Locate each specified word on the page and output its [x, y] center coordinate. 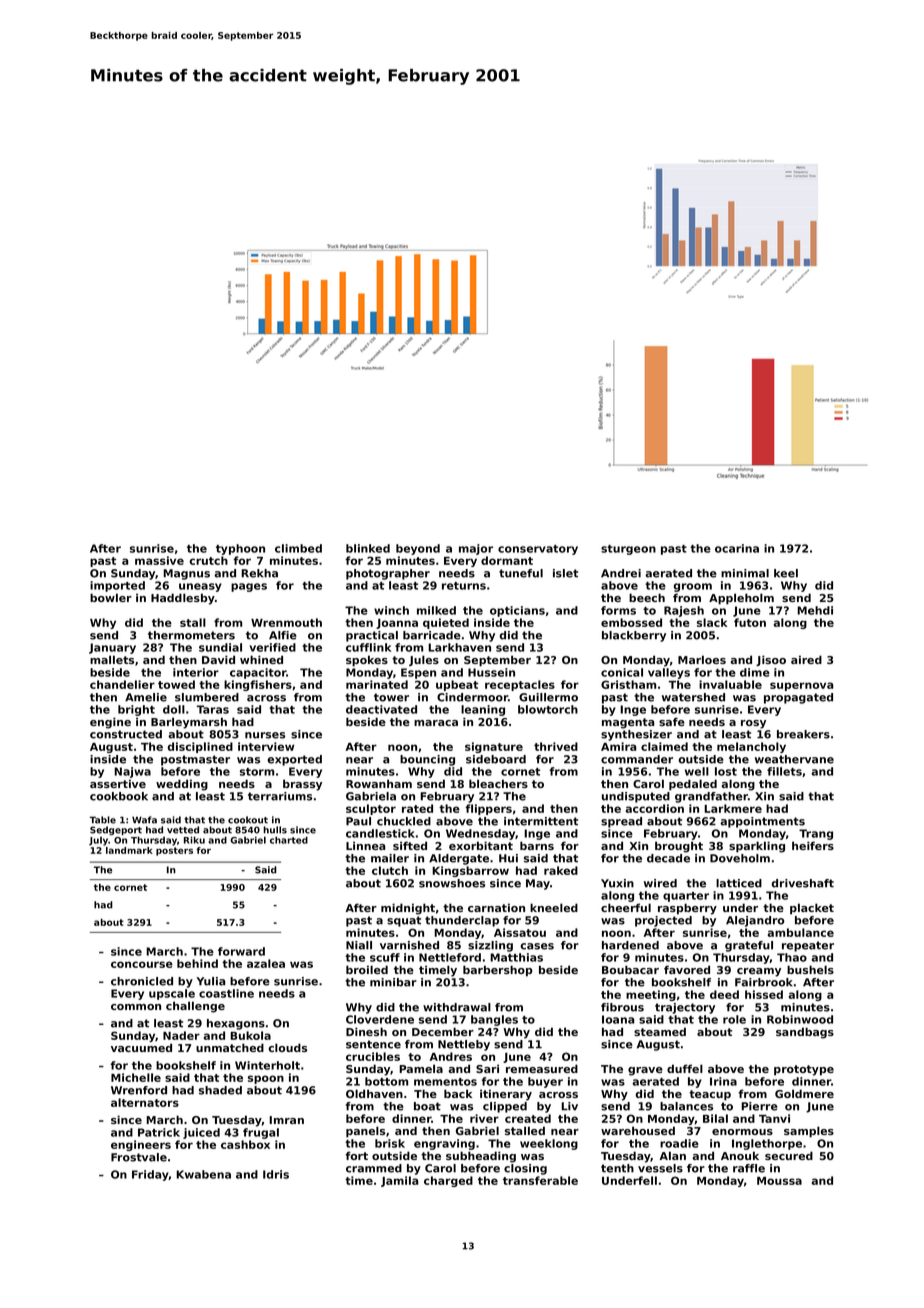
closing [525, 1169]
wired [660, 883]
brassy [302, 785]
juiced [201, 1133]
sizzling [490, 946]
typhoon [240, 549]
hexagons [236, 1024]
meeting [651, 995]
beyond [418, 549]
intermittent [541, 821]
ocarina [737, 548]
